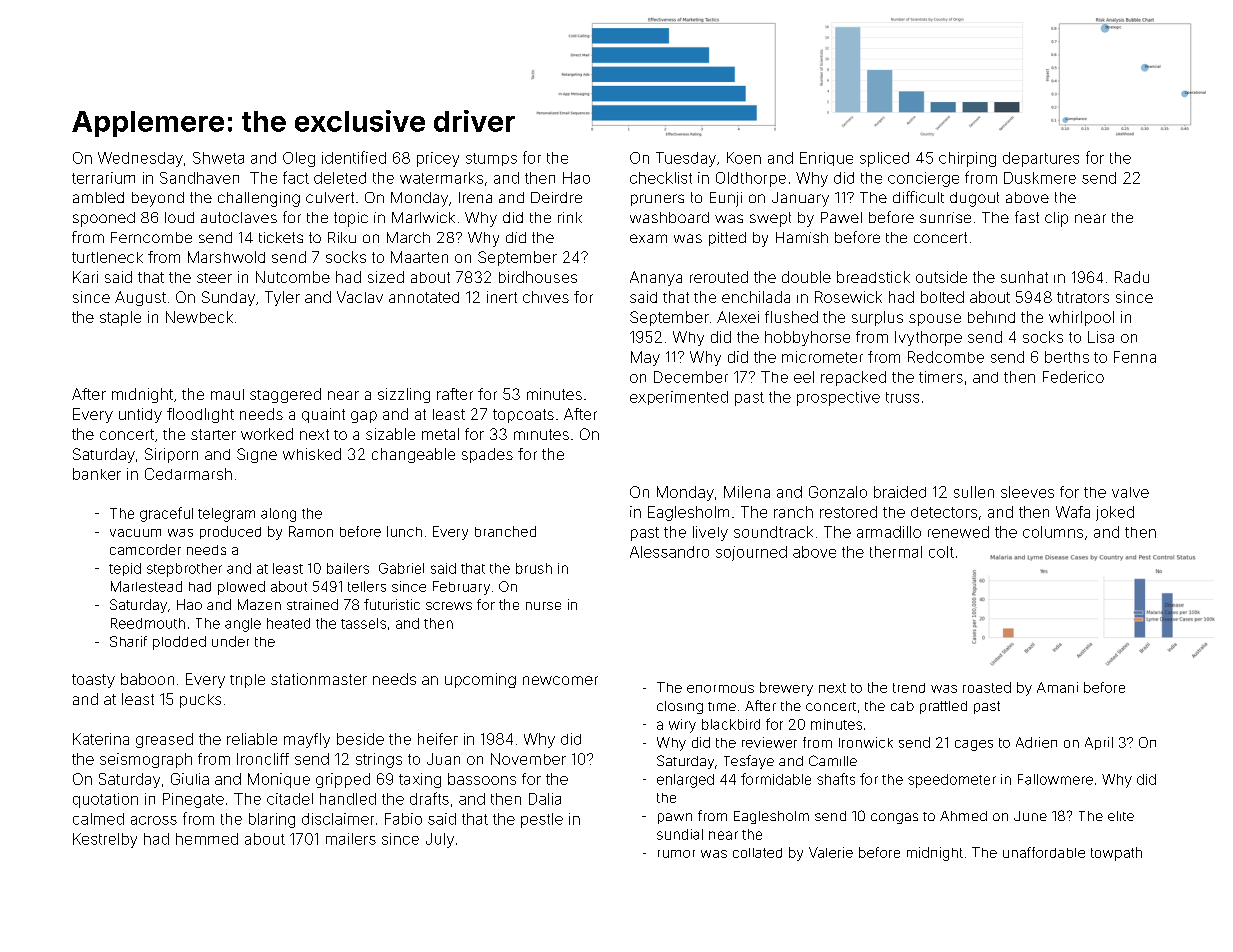 The width and height of the screenshot is (1233, 952). I want to click on pawn, so click(675, 818).
